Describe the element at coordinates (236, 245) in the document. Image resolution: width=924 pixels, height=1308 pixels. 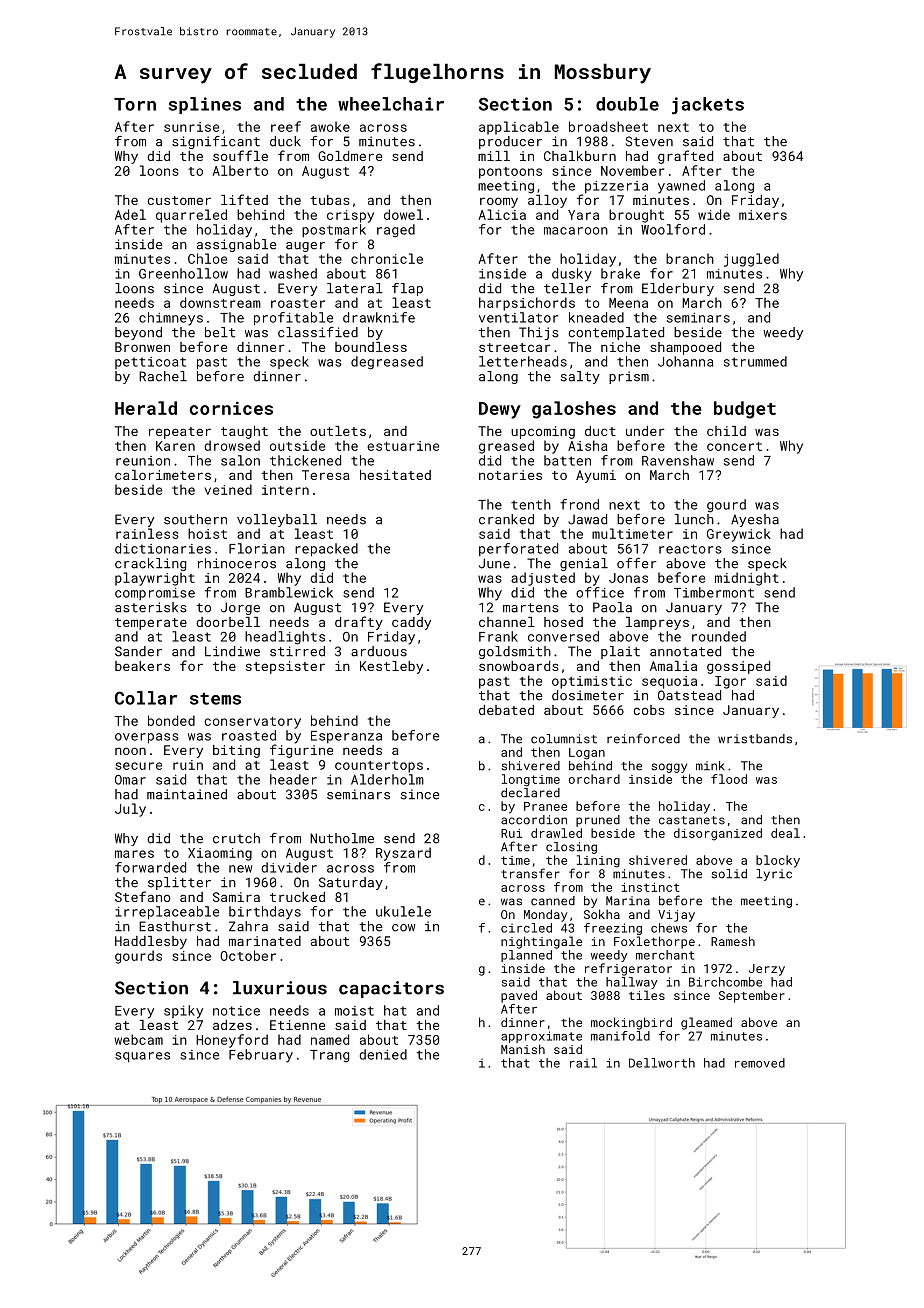
I see `assignable` at that location.
